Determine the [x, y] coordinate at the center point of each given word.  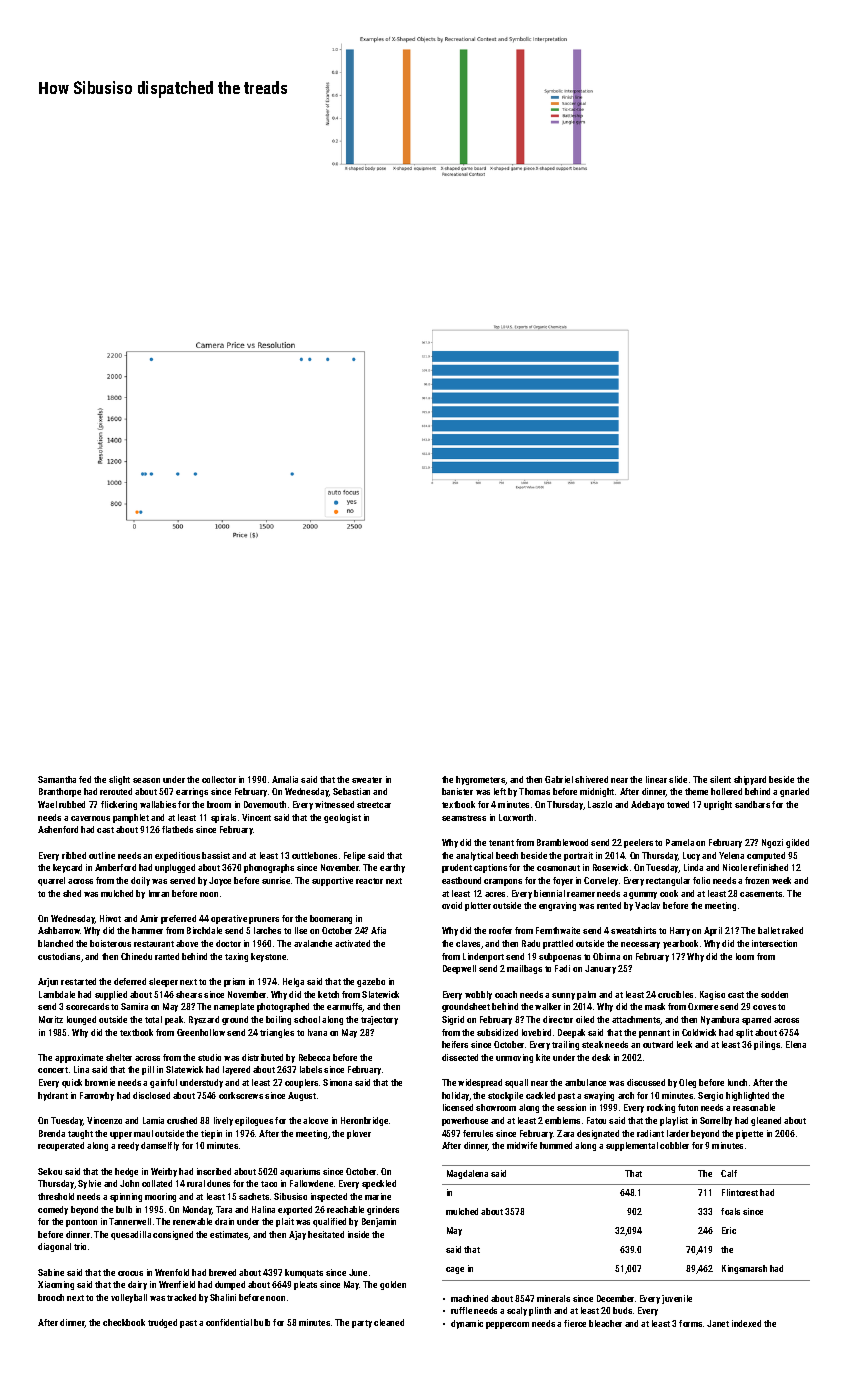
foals [730, 1211]
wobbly [478, 995]
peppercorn [507, 1325]
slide [678, 779]
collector [219, 779]
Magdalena [467, 1174]
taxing [236, 957]
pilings [767, 1045]
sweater [367, 780]
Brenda [52, 1133]
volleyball [129, 1298]
